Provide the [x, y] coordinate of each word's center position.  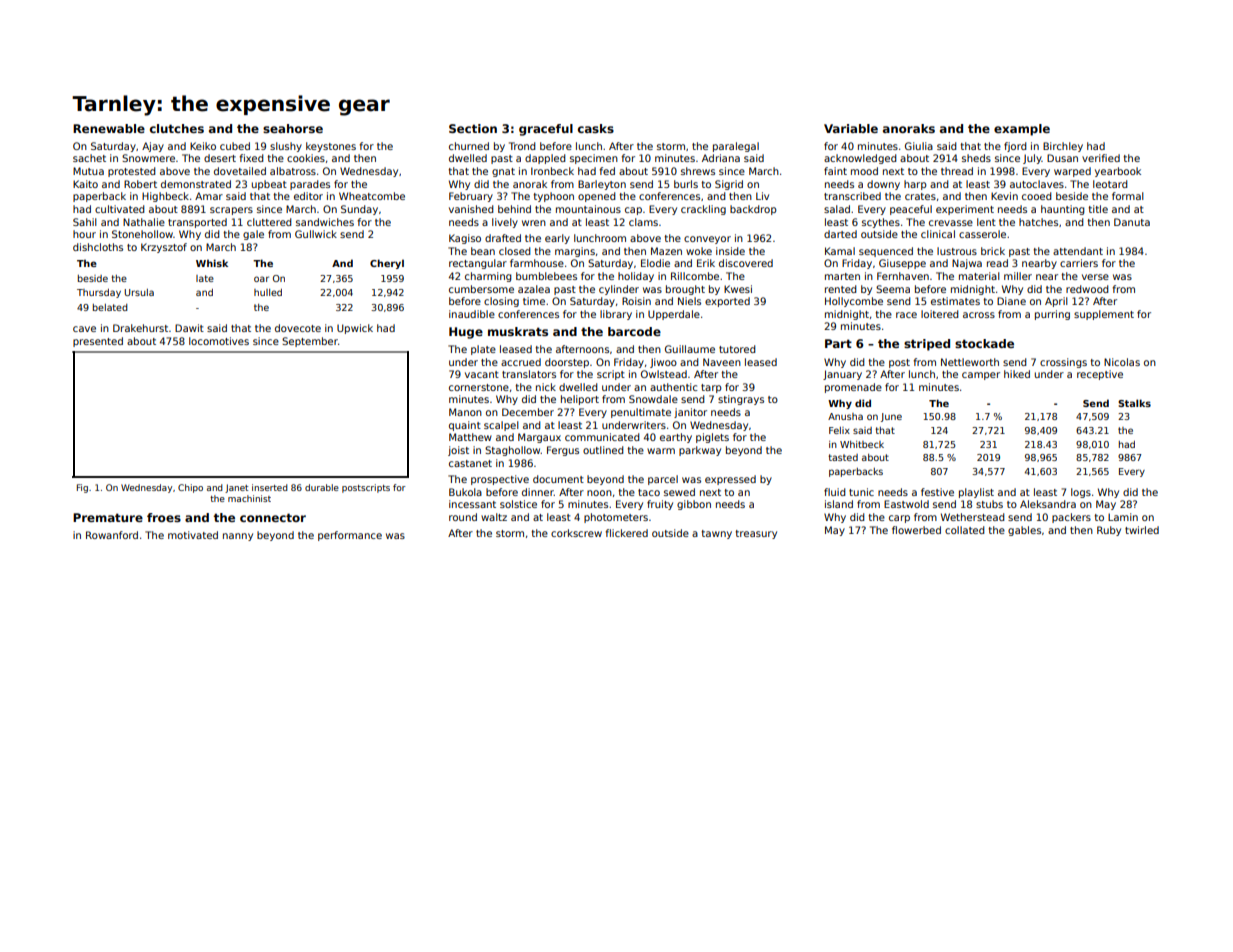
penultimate [641, 413]
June [891, 417]
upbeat [269, 185]
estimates [955, 301]
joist [458, 451]
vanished [471, 209]
